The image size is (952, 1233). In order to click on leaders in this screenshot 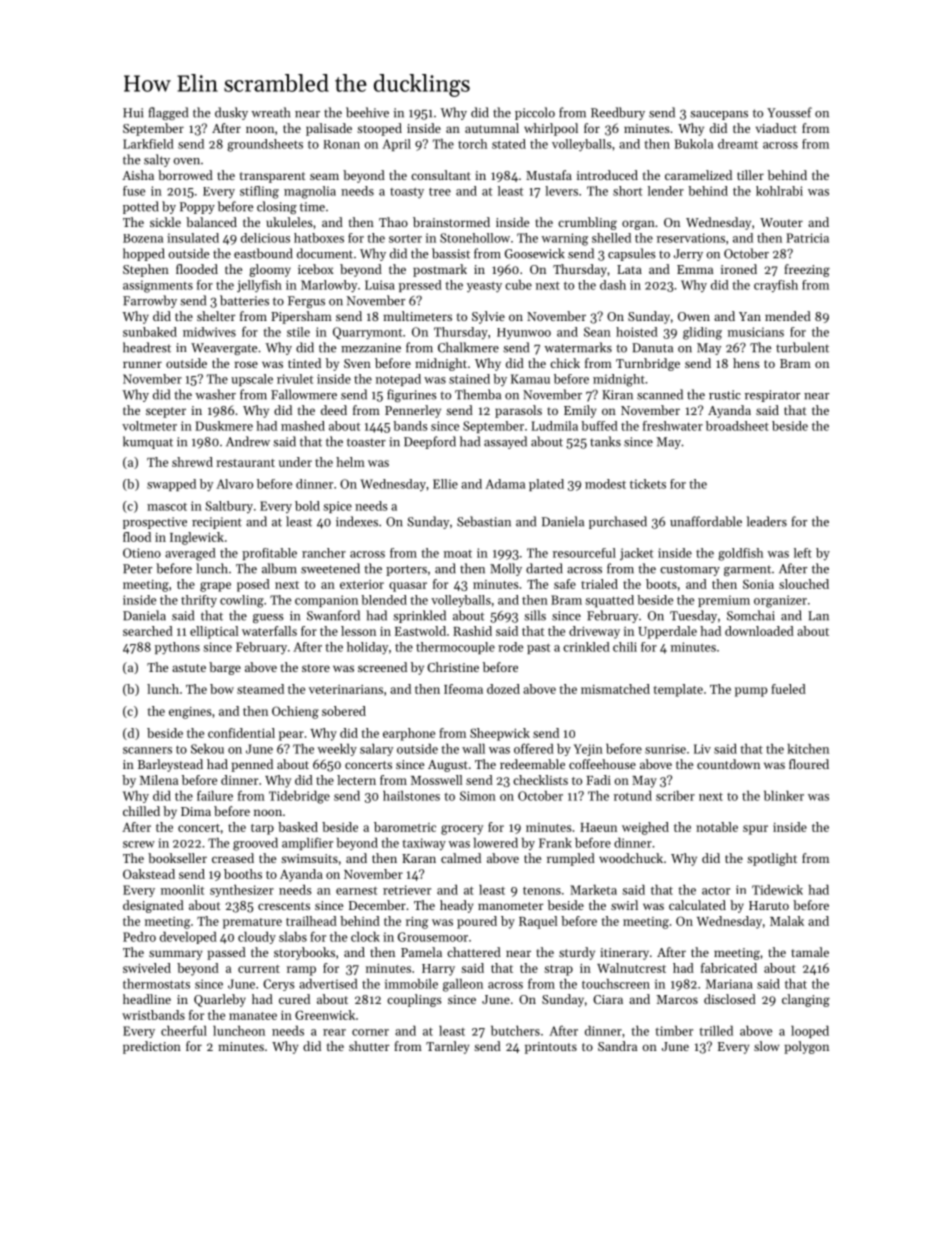, I will do `click(767, 521)`.
